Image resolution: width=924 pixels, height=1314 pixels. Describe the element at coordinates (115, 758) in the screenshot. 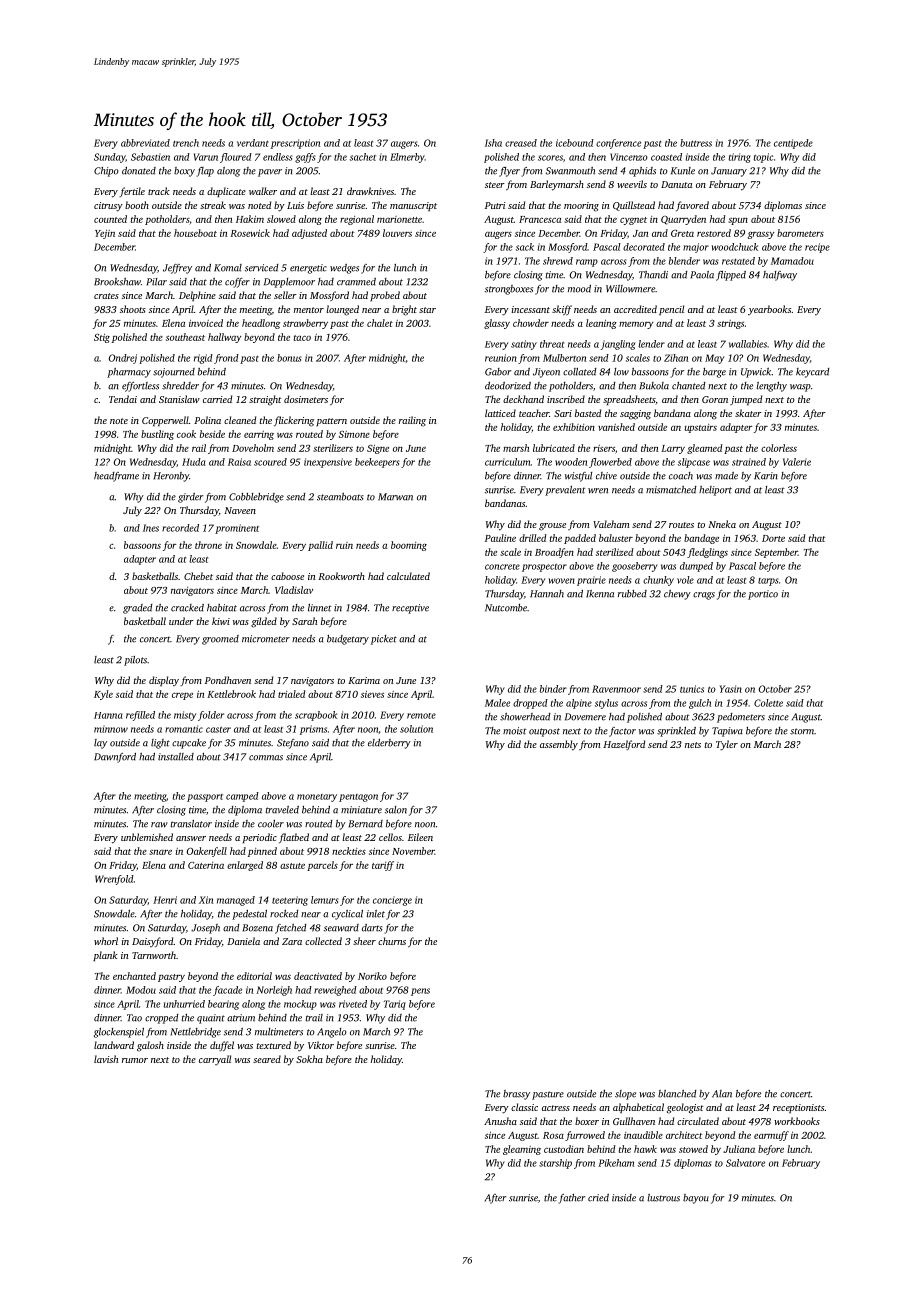

I see `Dawnford` at that location.
